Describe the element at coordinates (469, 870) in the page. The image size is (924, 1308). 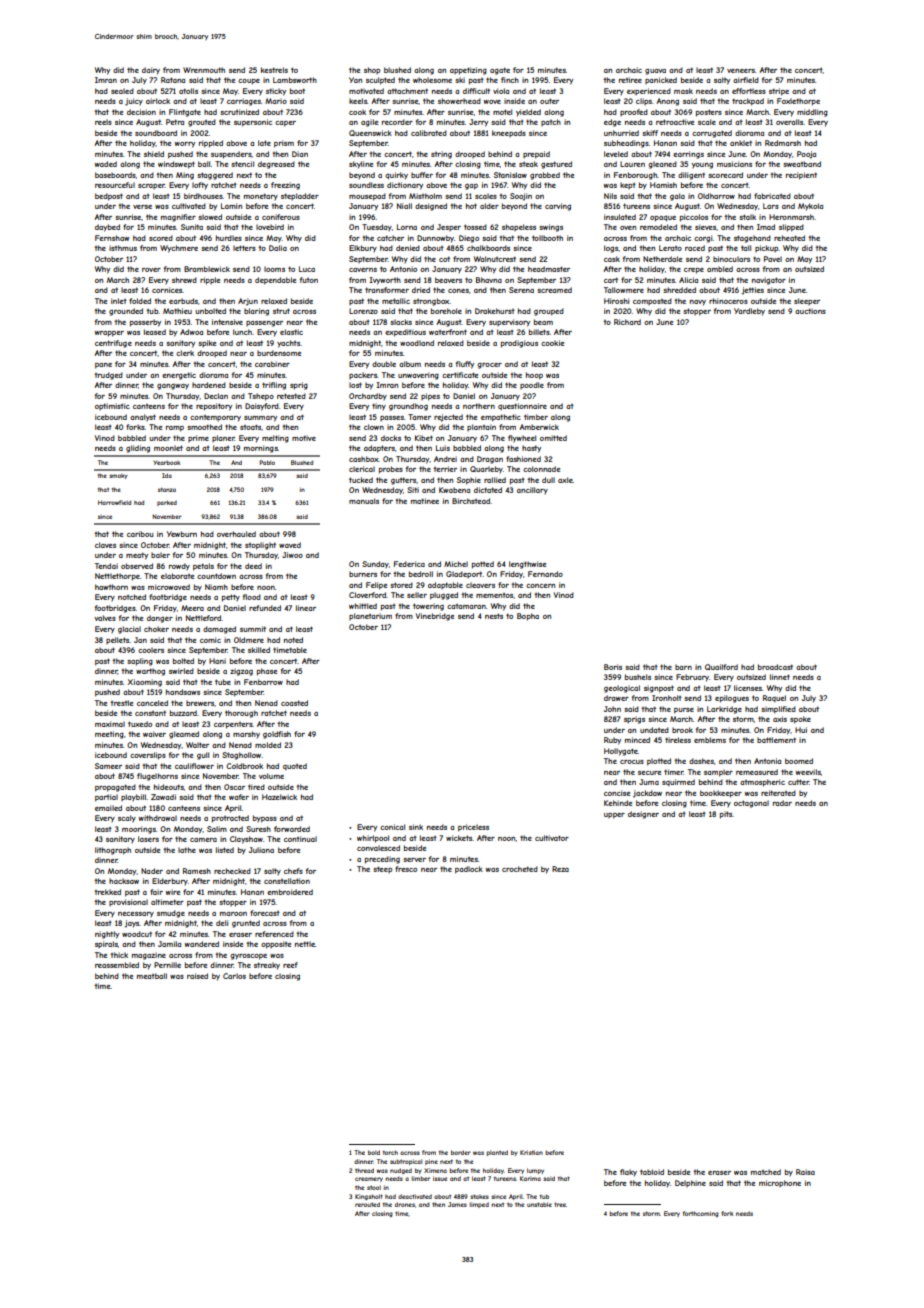
I see `padlock` at that location.
